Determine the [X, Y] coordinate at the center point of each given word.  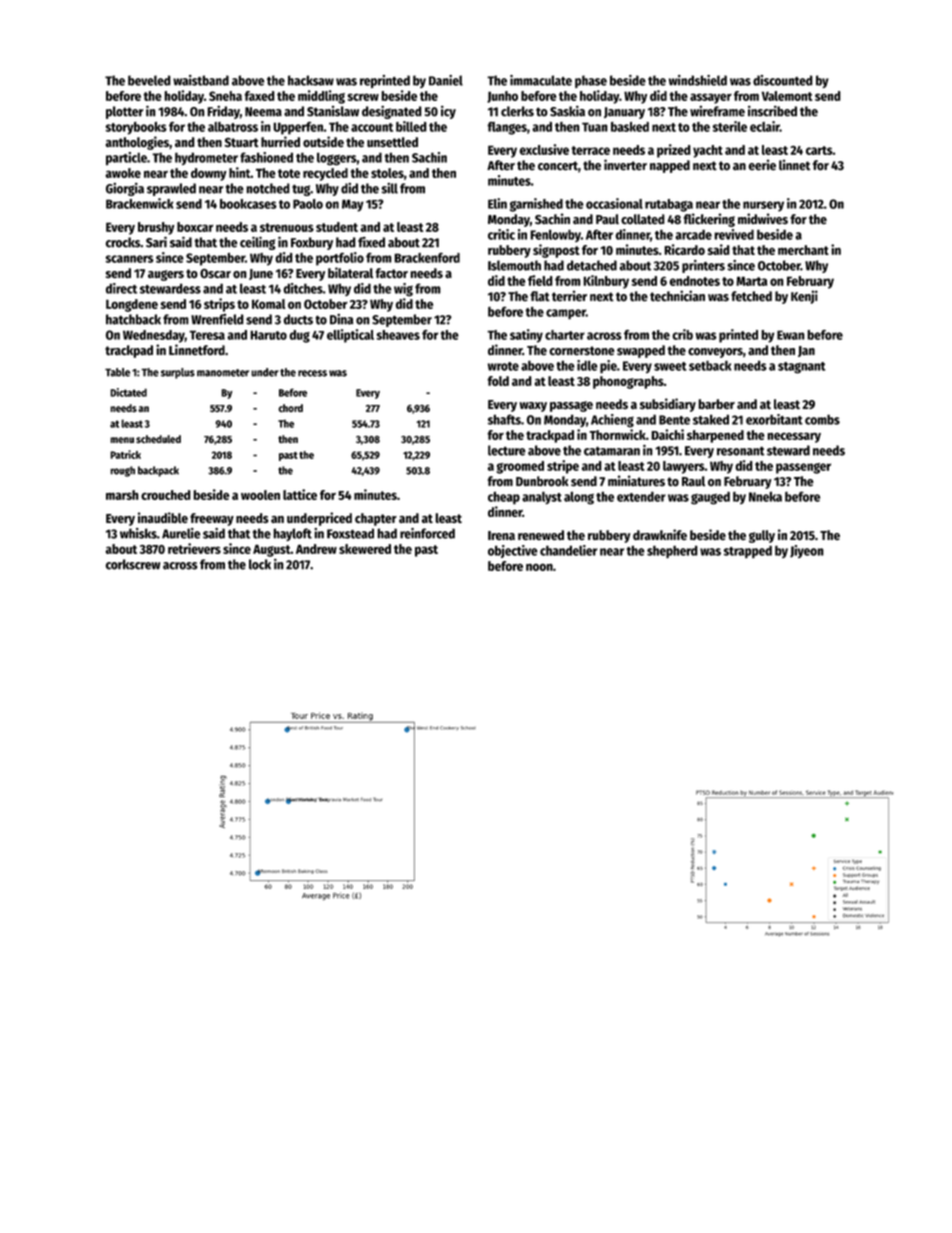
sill [389, 188]
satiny [526, 336]
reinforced [427, 533]
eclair [765, 126]
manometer [223, 373]
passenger [803, 468]
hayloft [292, 534]
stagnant [801, 368]
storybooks [136, 128]
